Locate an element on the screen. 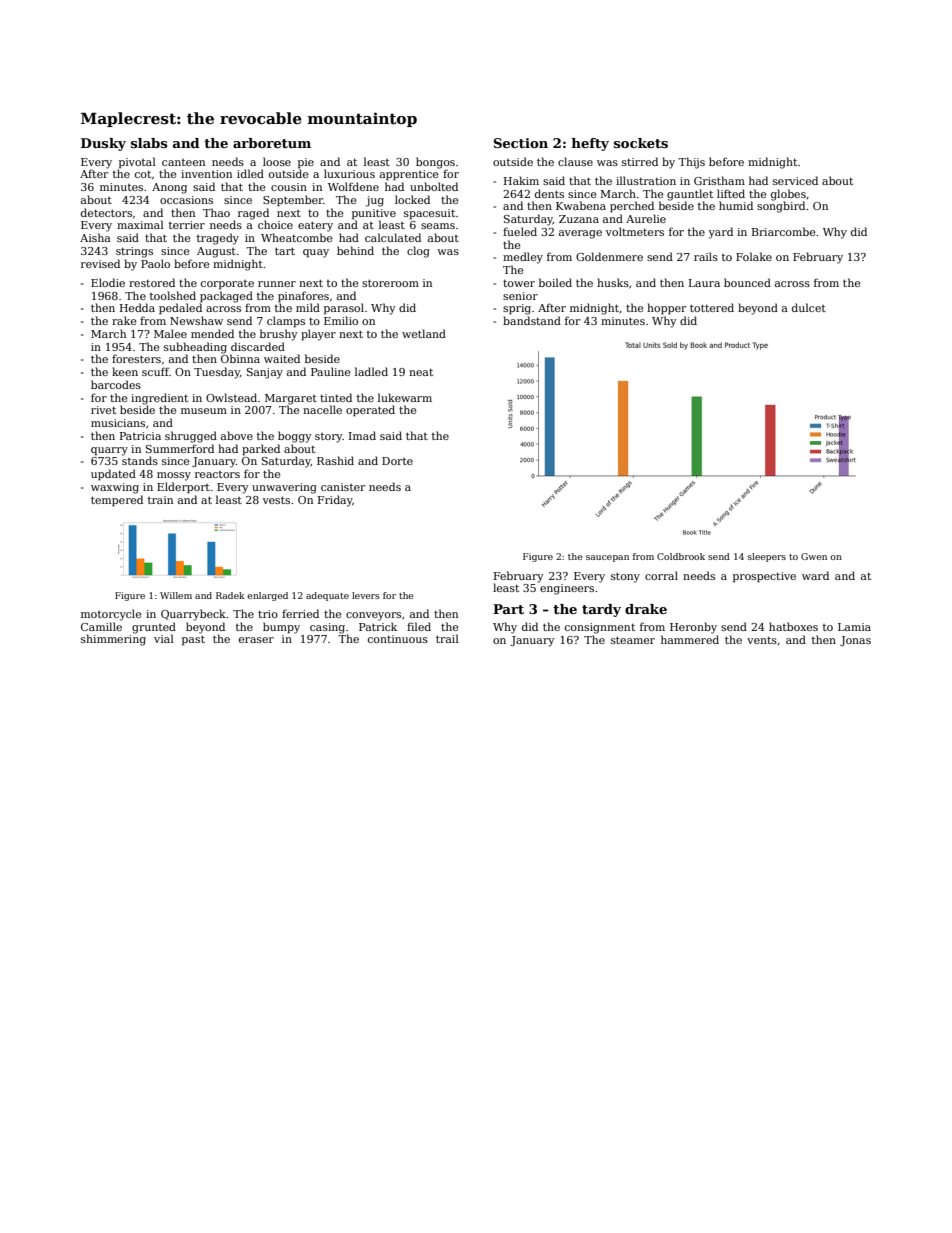  conveyors is located at coordinates (373, 616).
